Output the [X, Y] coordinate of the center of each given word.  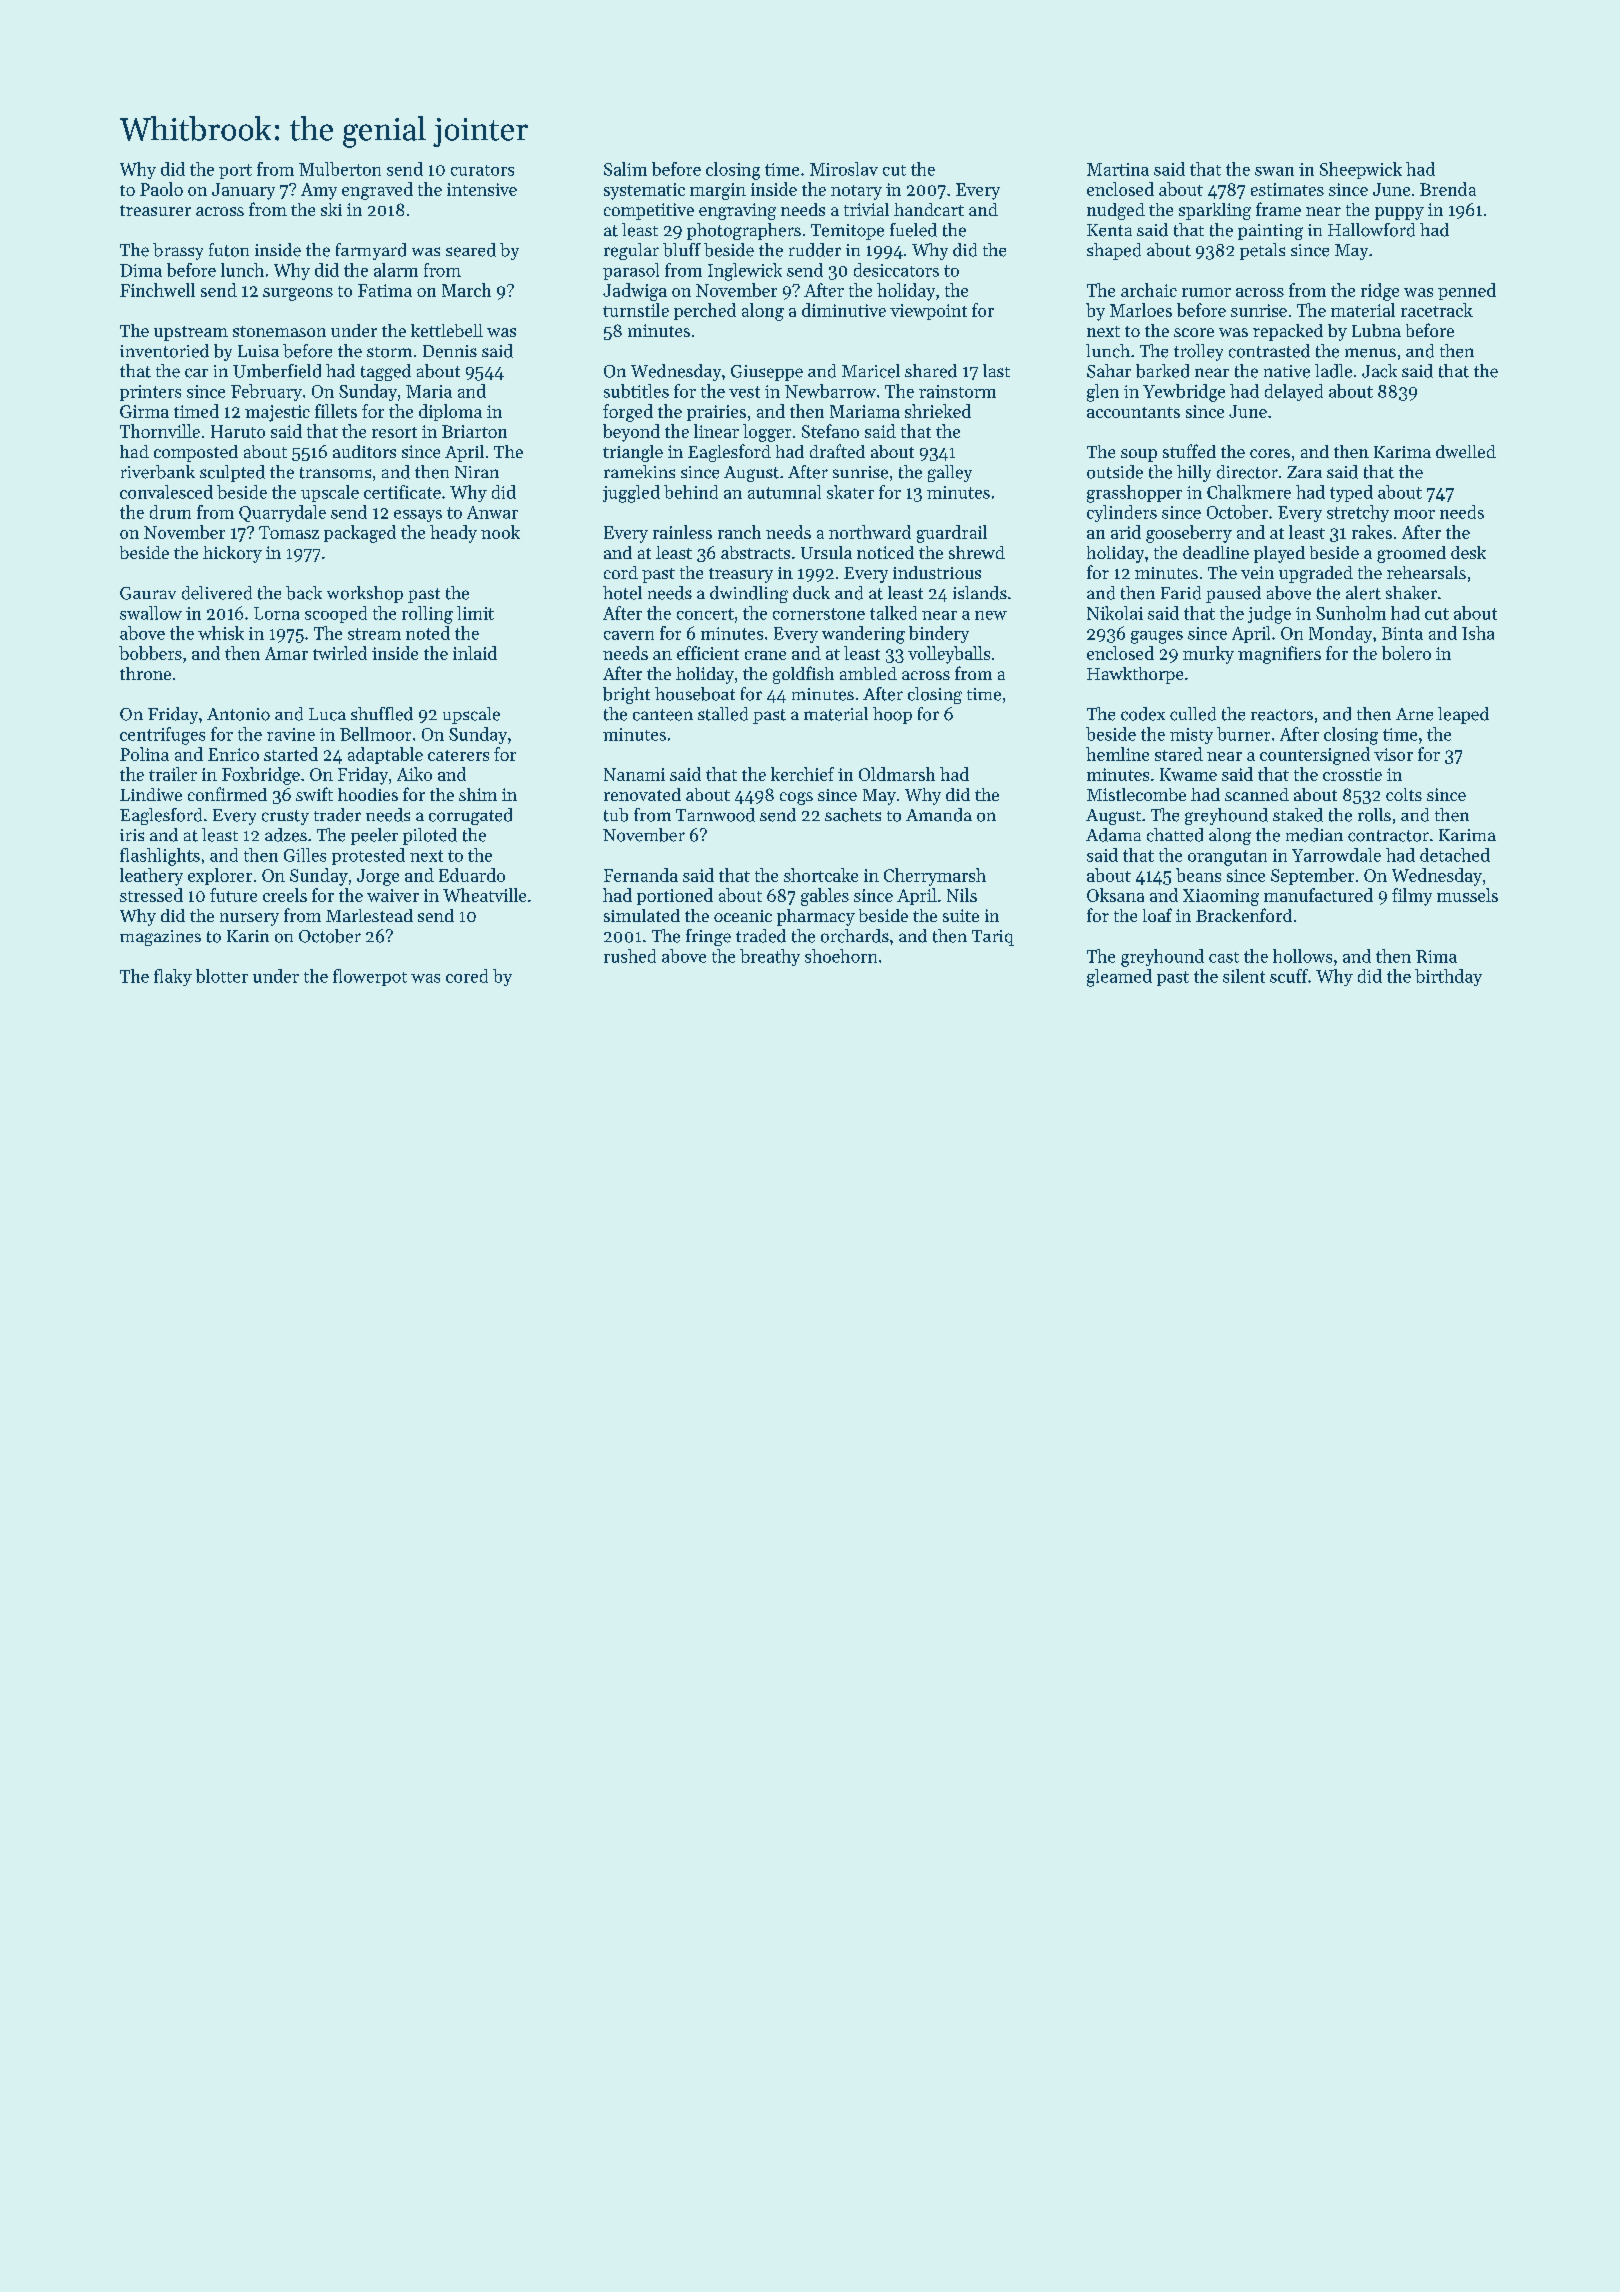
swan [1274, 171]
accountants [1133, 412]
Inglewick [745, 272]
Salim [625, 169]
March [466, 290]
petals [1262, 251]
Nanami [634, 774]
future [233, 895]
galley [950, 473]
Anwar [492, 512]
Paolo [161, 189]
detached [1455, 855]
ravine [291, 734]
